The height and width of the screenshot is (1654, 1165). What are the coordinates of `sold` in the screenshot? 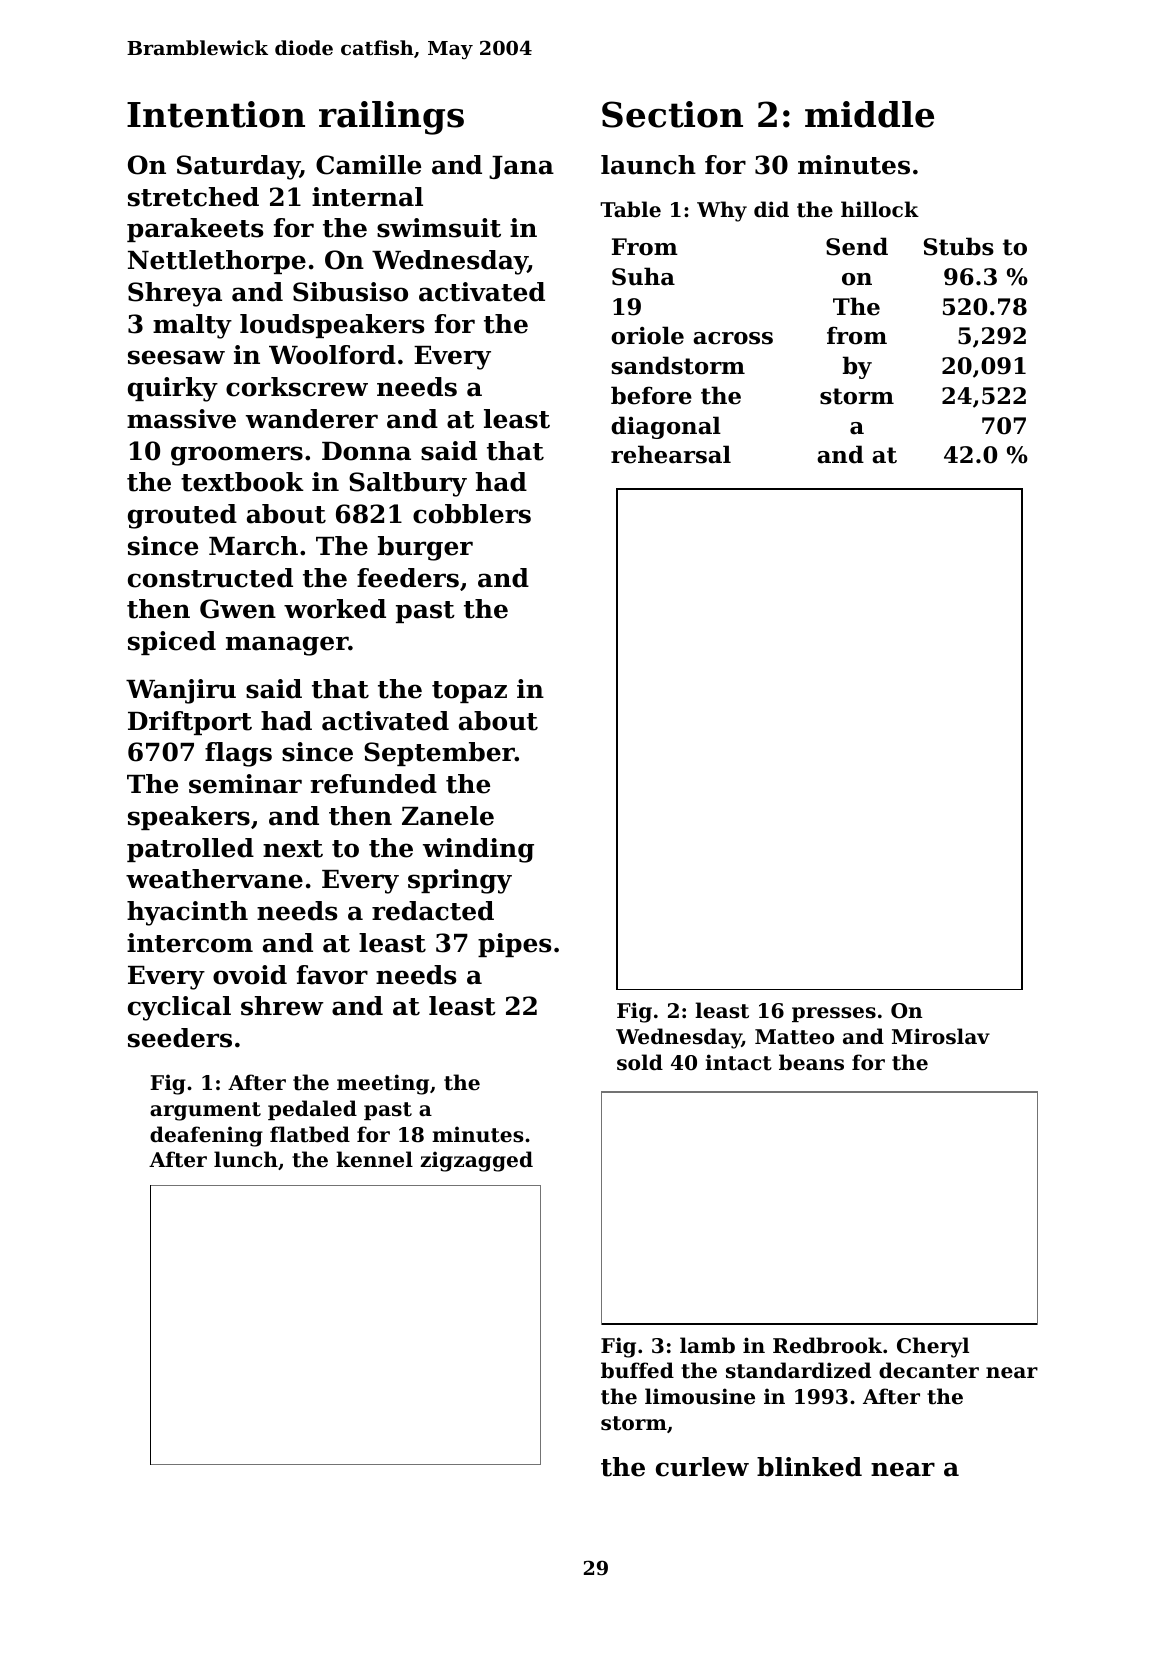 It's located at (640, 1062).
